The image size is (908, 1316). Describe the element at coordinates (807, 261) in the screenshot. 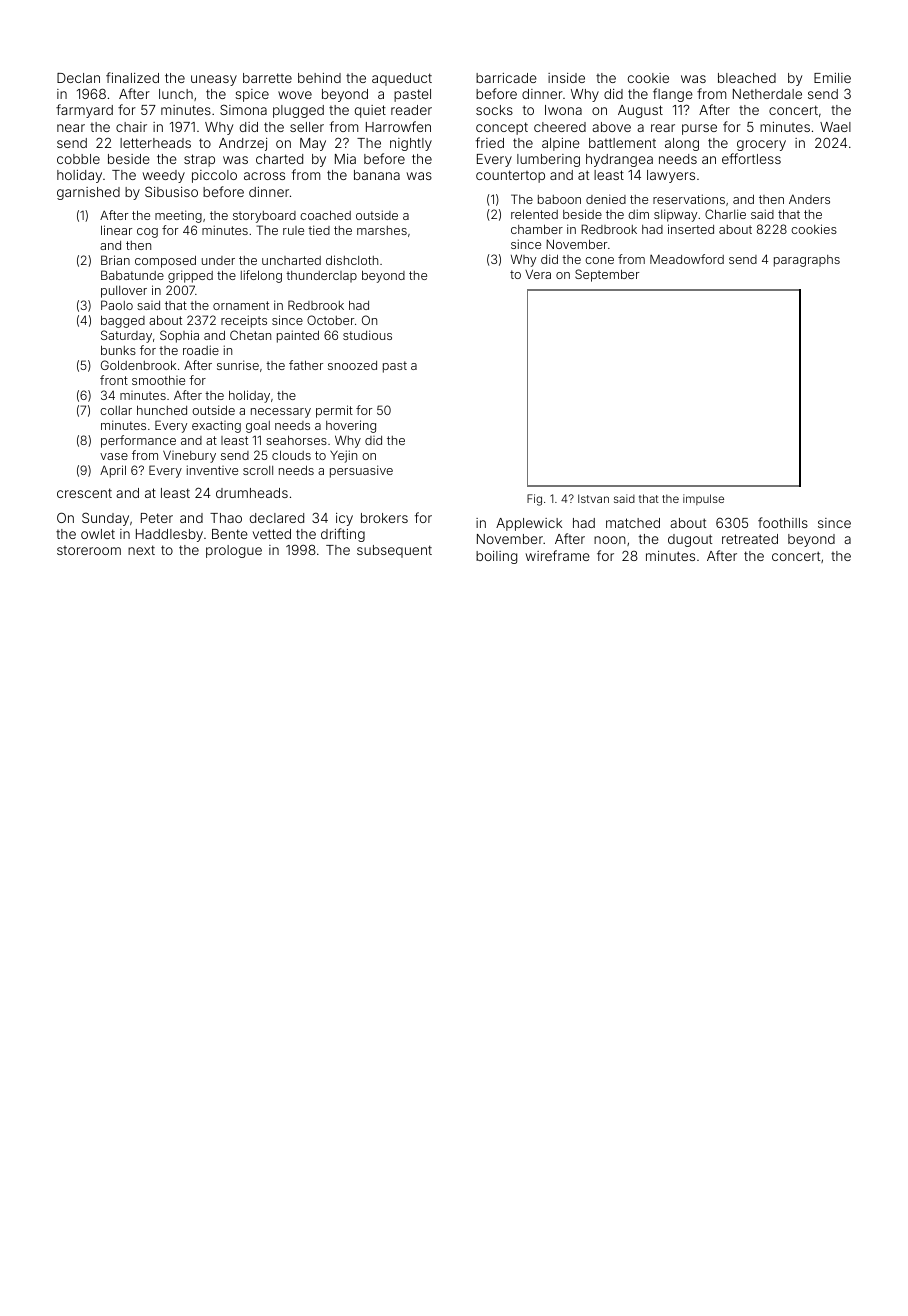

I see `paragraphs` at that location.
